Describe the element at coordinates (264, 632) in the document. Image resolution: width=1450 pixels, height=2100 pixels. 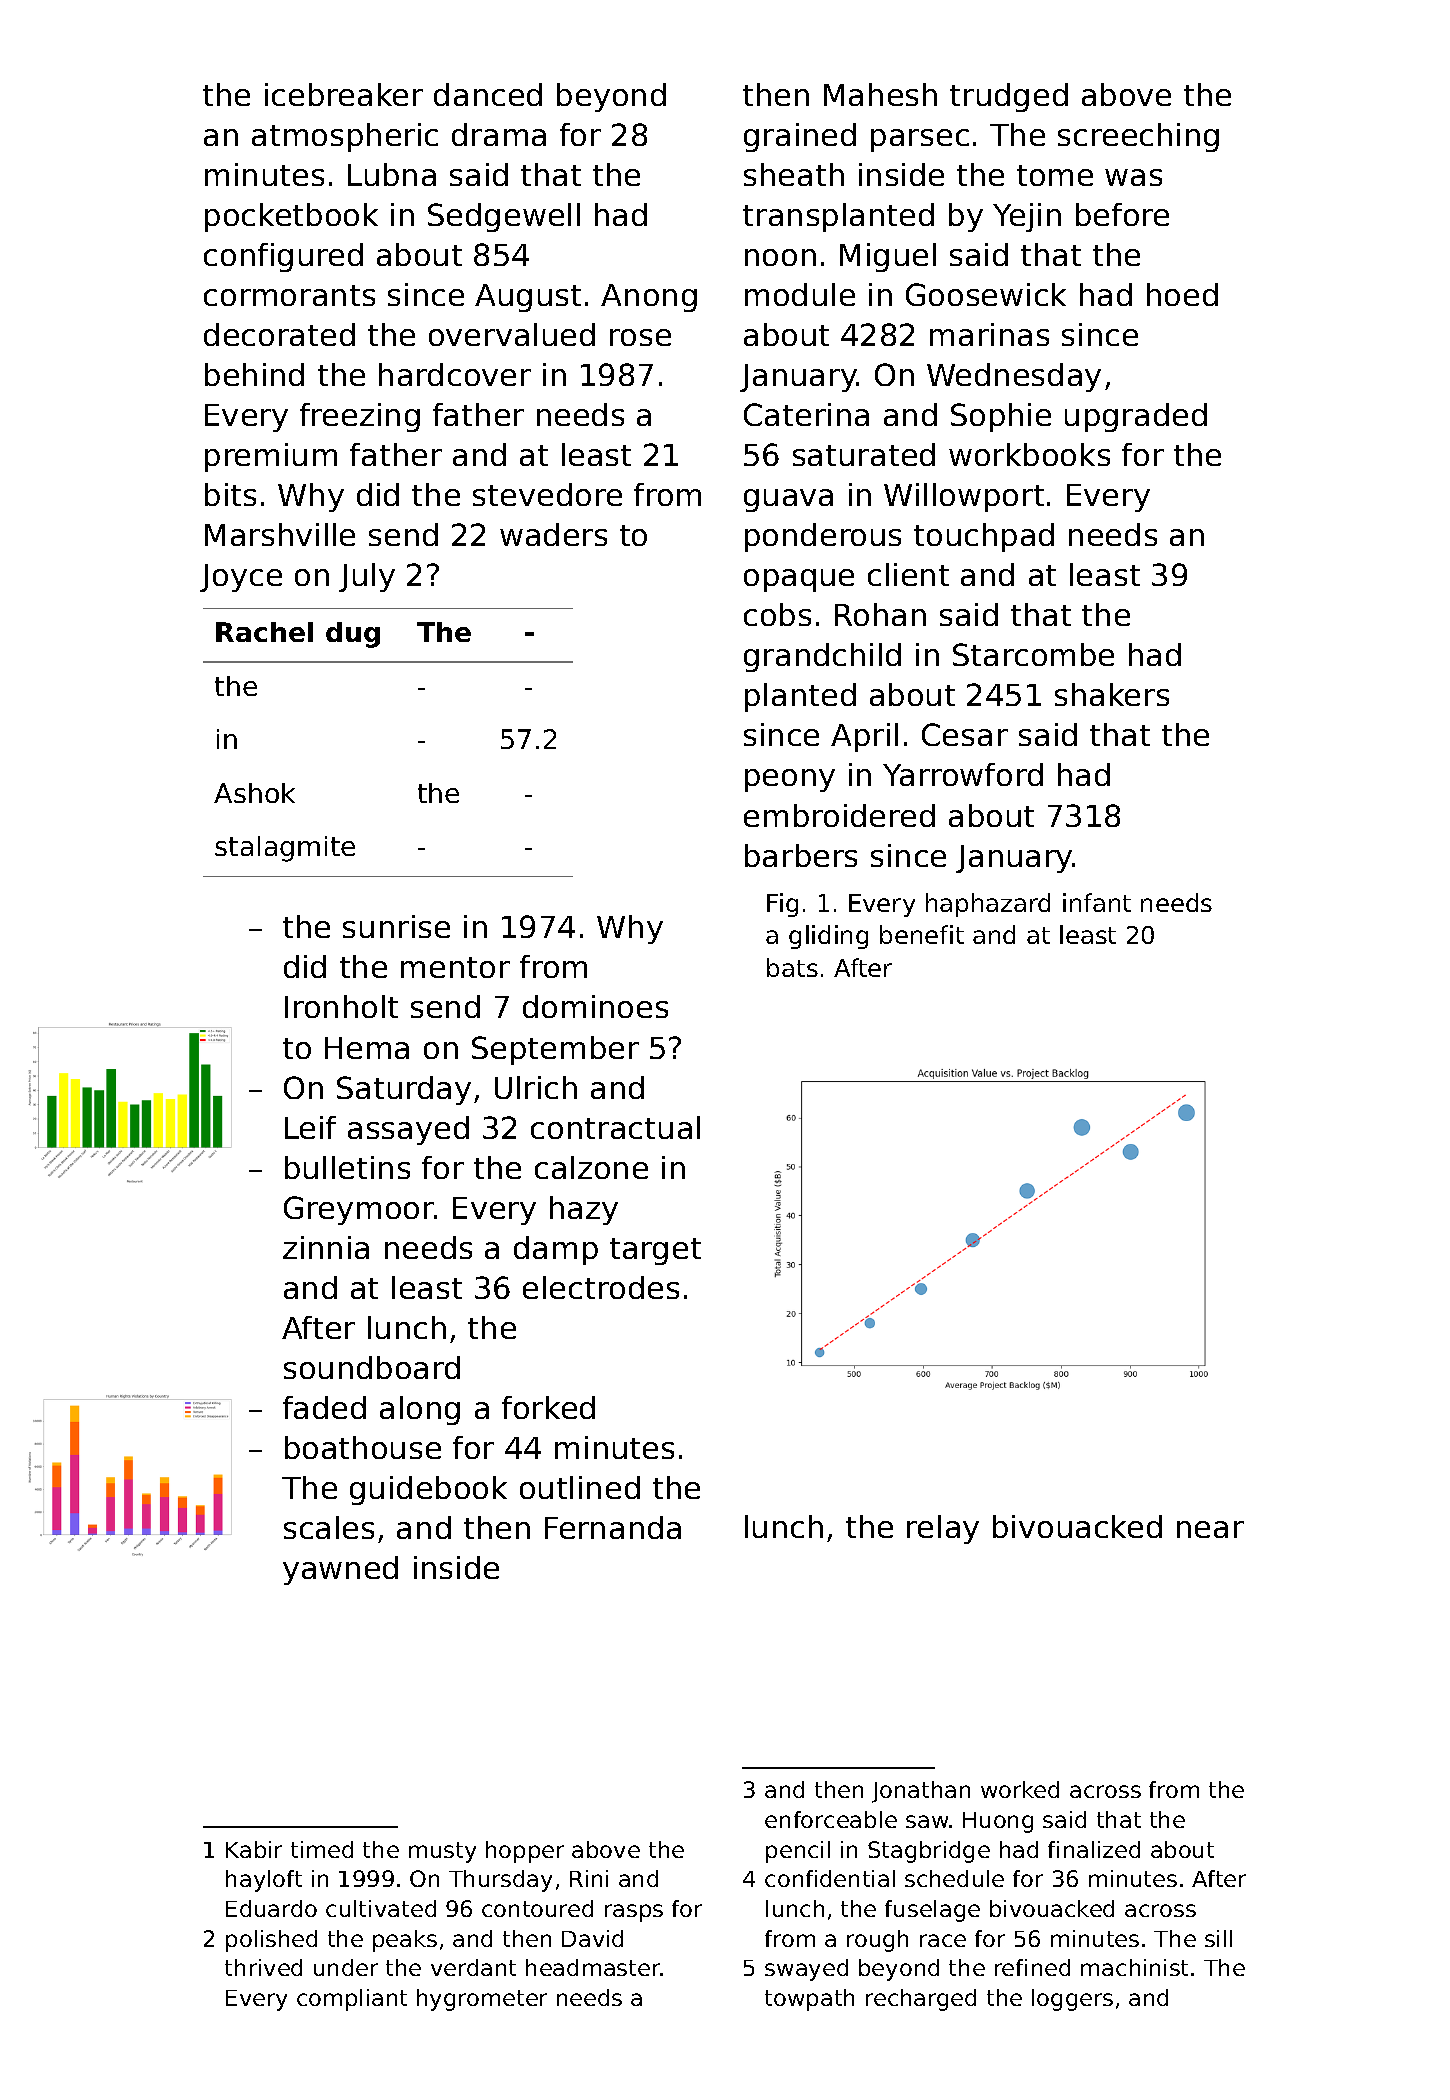
I see `Rachel` at that location.
